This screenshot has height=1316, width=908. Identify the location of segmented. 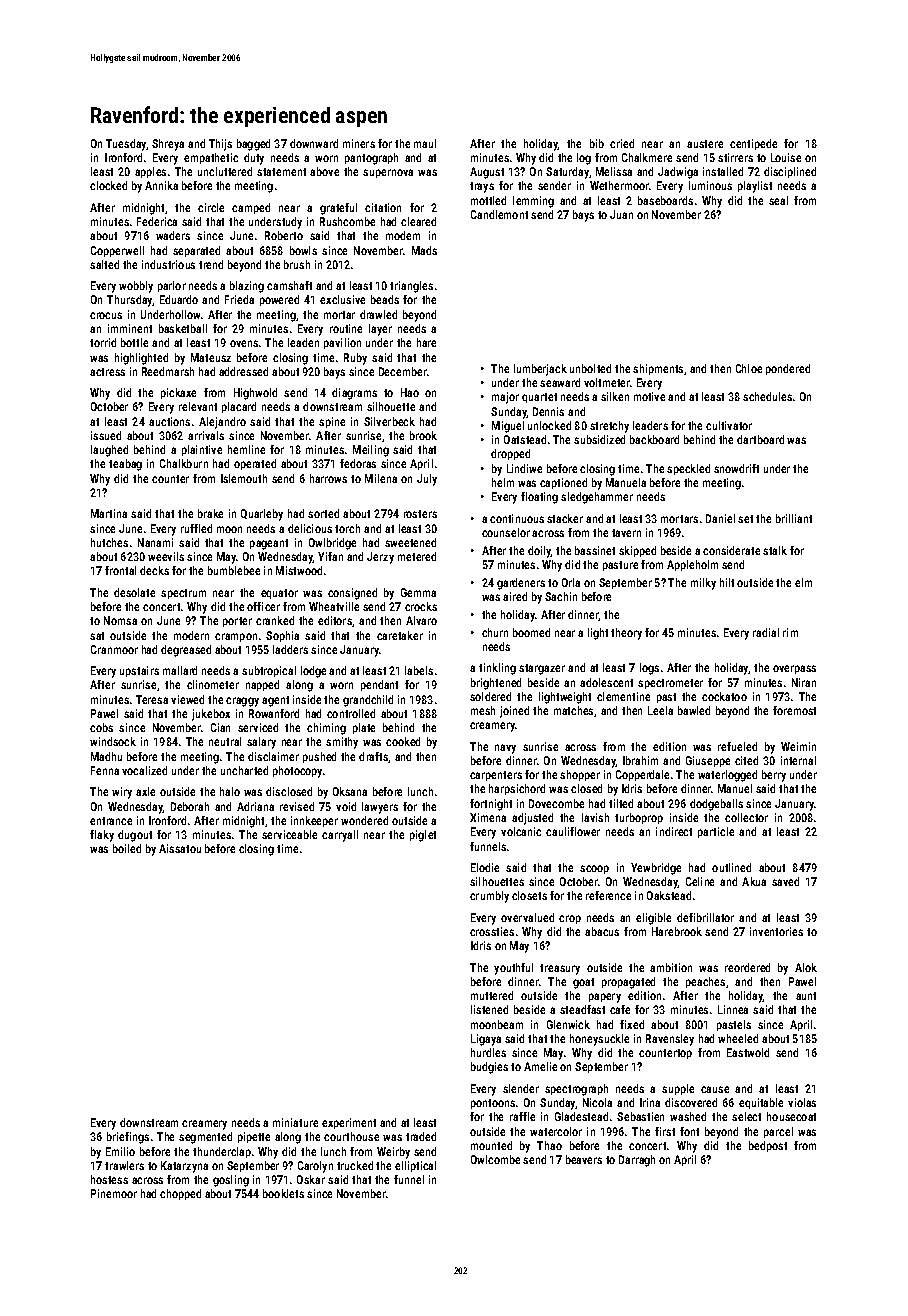
(205, 1138).
